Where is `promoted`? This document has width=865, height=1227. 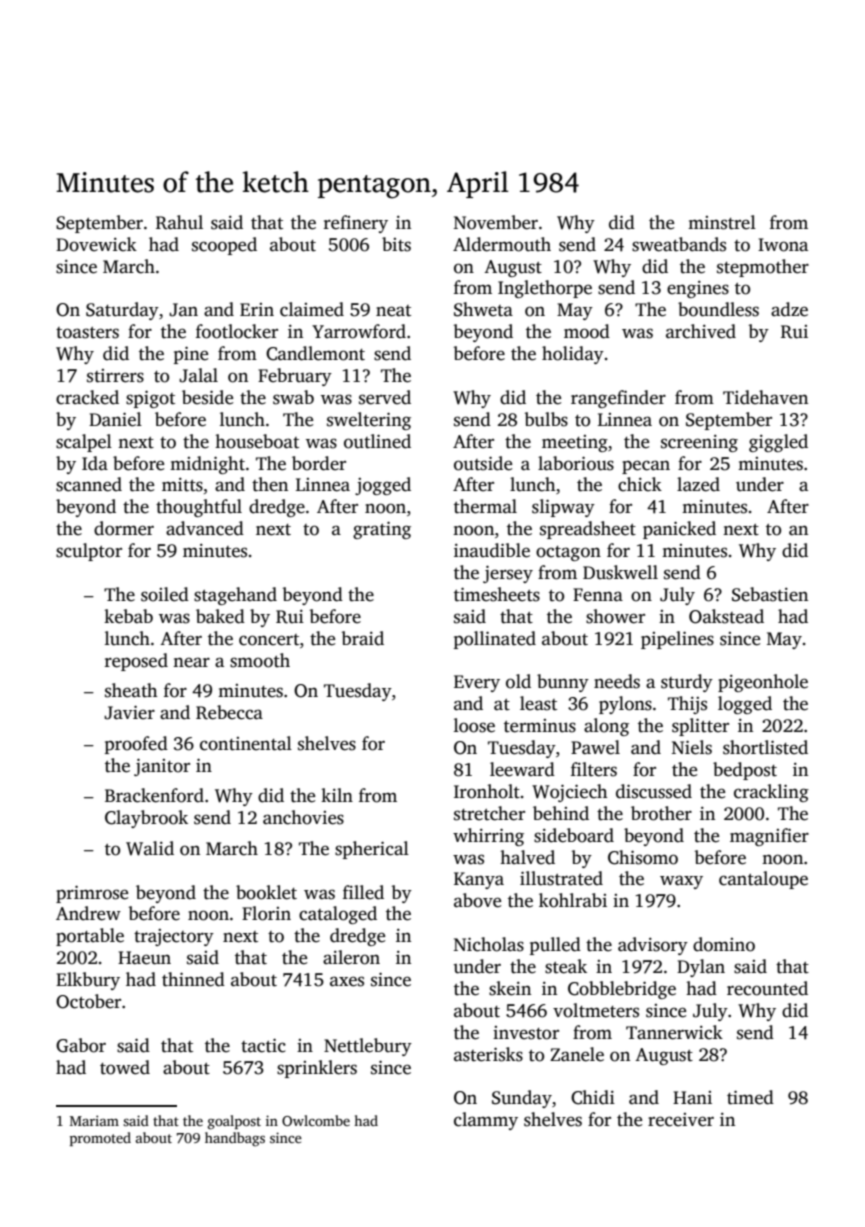 promoted is located at coordinates (100, 1139).
